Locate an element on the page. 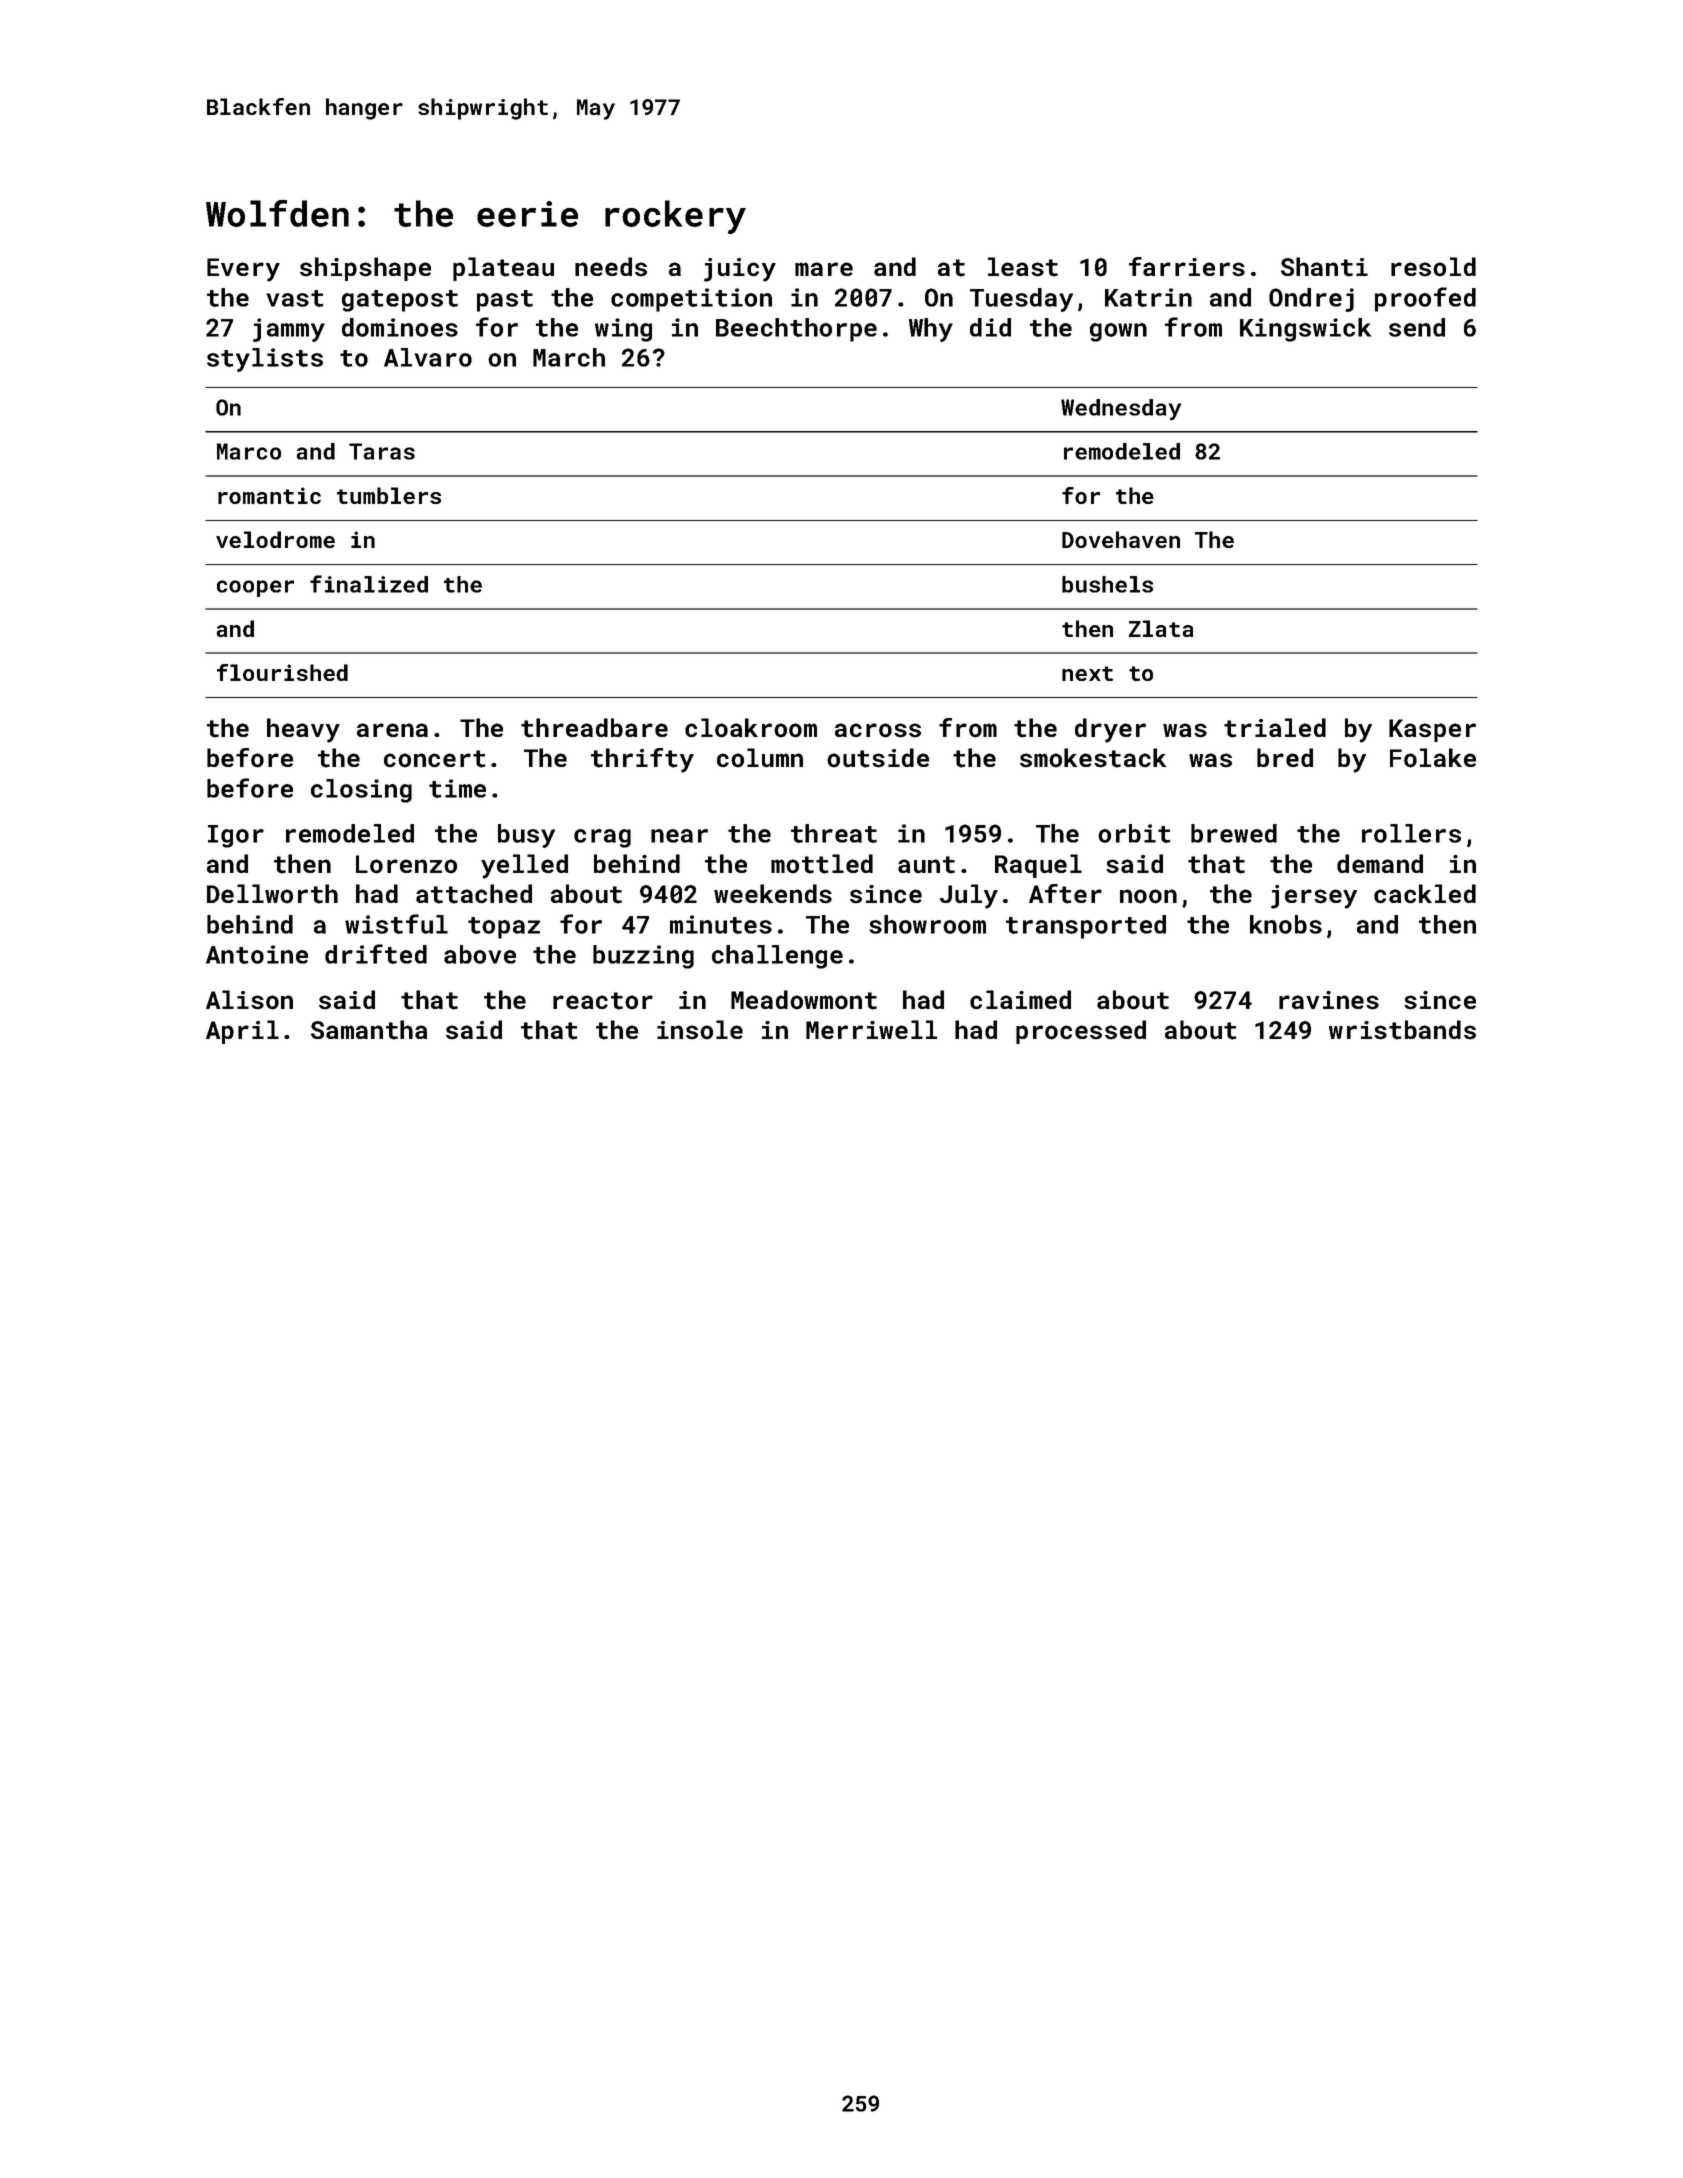  farriers is located at coordinates (1187, 267).
